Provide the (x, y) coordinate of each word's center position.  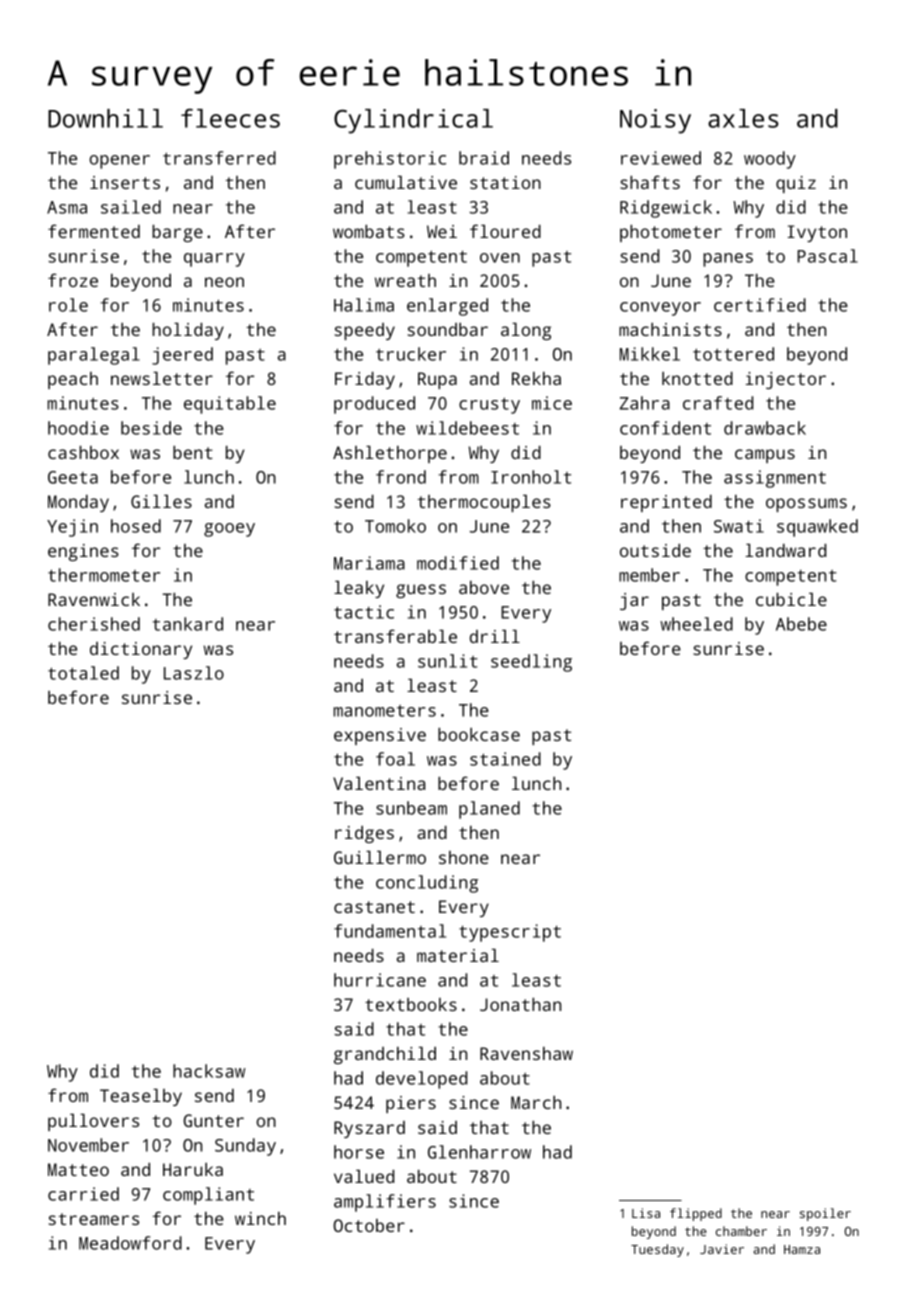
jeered (182, 356)
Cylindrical (413, 121)
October (369, 1225)
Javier (722, 1249)
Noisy (655, 121)
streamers (94, 1219)
